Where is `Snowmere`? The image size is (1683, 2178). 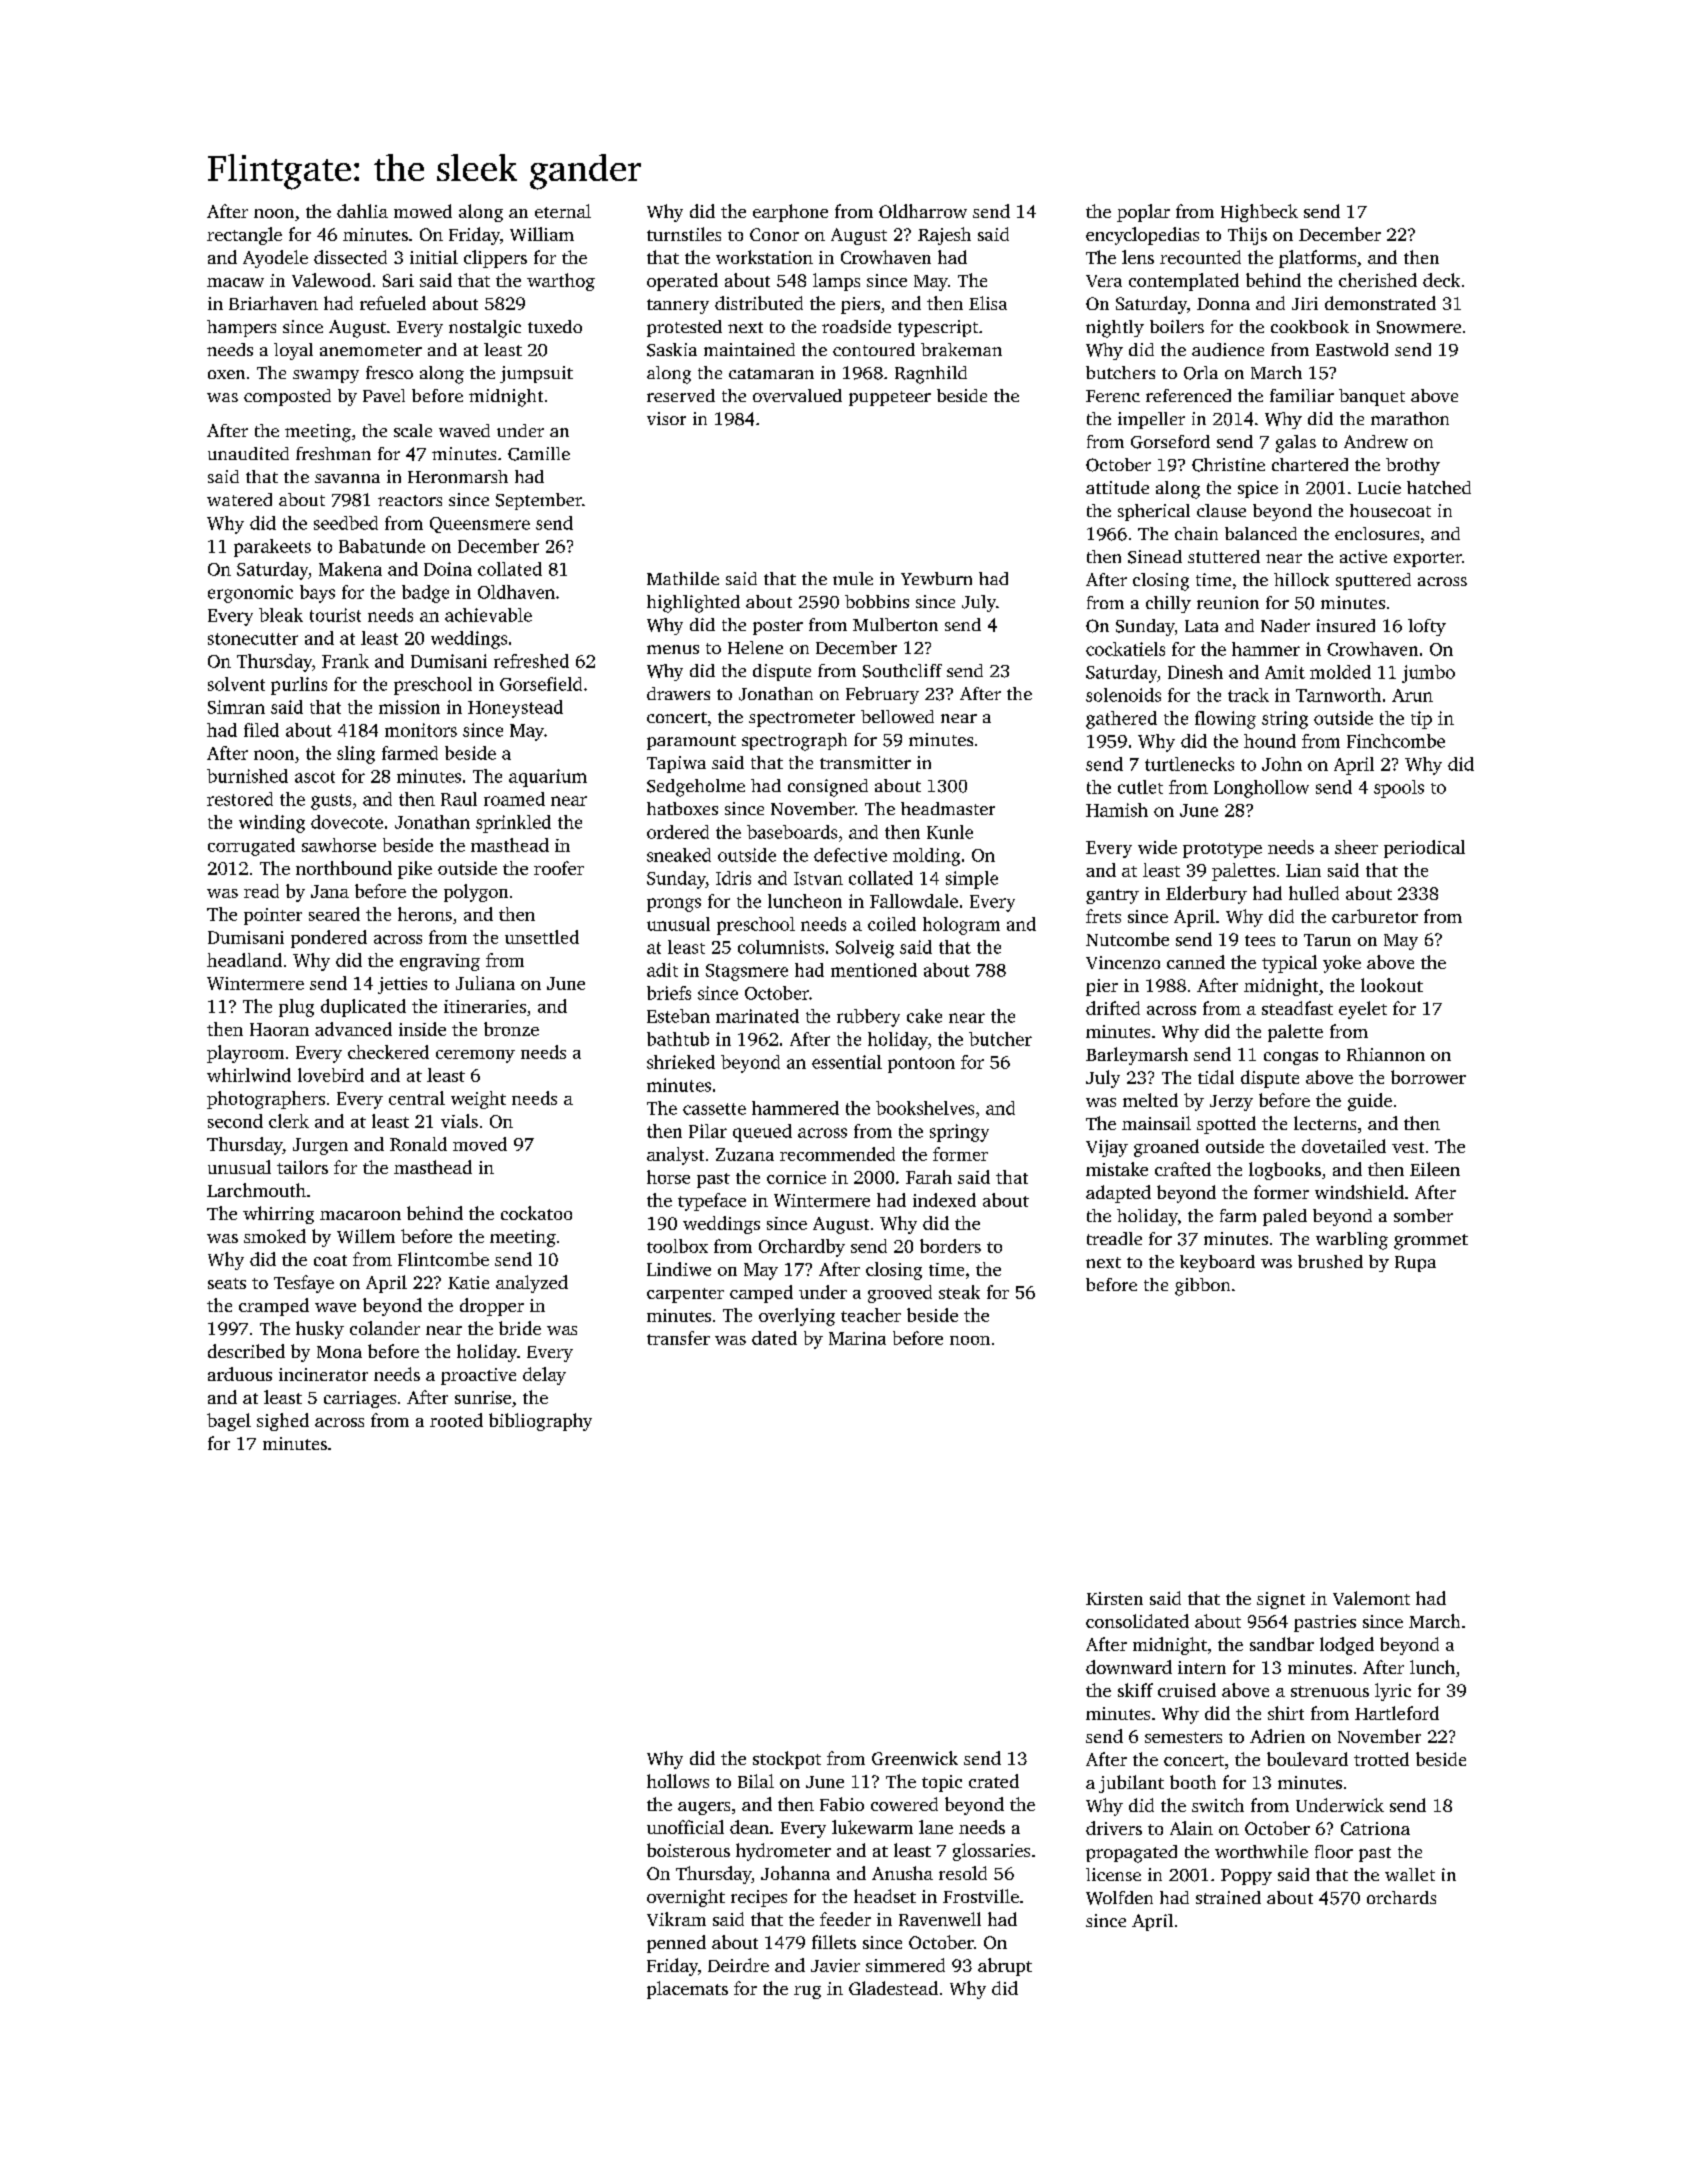 Snowmere is located at coordinates (1419, 327).
